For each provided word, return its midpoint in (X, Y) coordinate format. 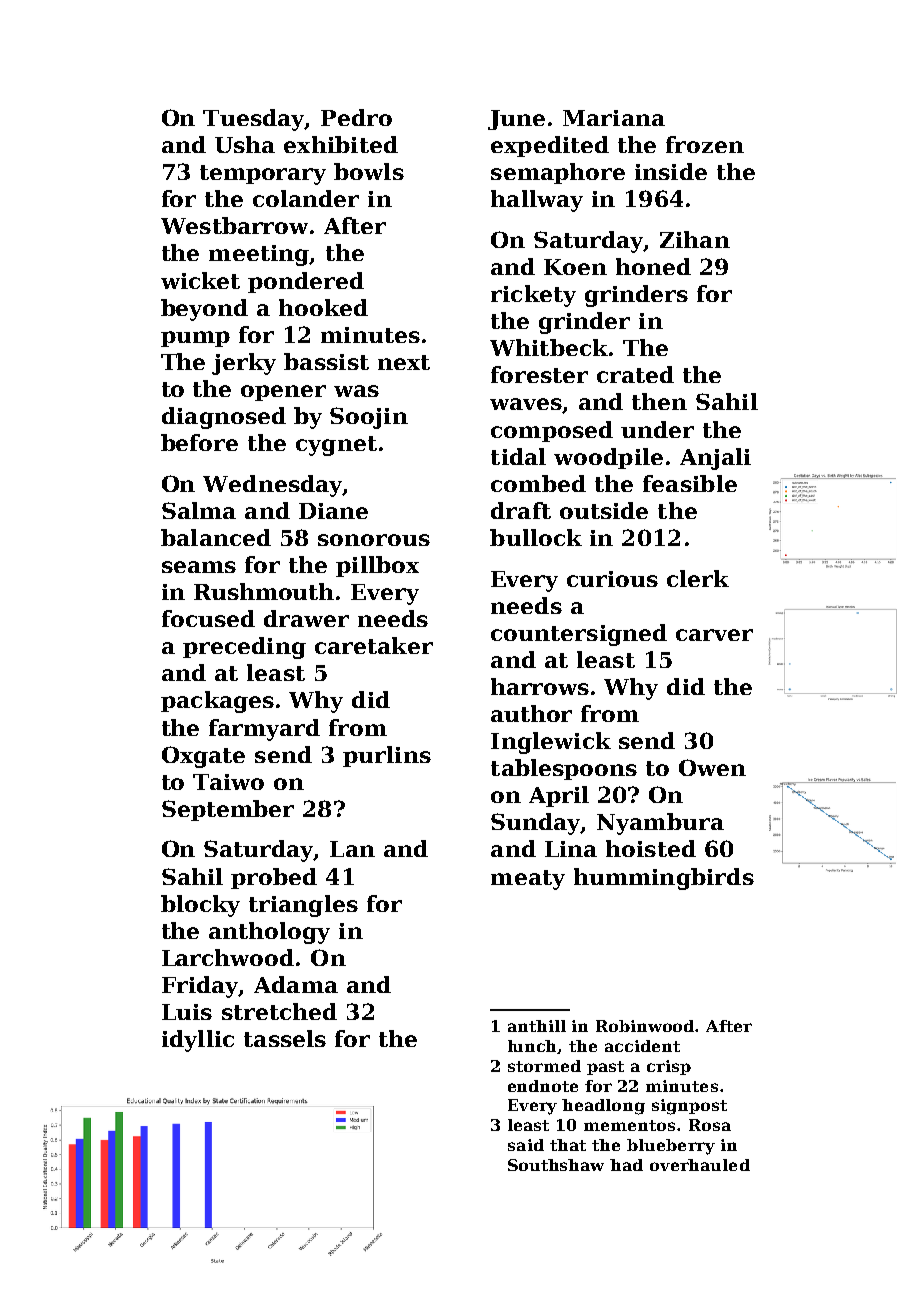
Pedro (356, 117)
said (526, 1145)
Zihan (695, 239)
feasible (690, 483)
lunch (533, 1047)
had (626, 1165)
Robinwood (646, 1026)
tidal (518, 456)
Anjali (715, 459)
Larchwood (228, 957)
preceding (244, 648)
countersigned (579, 635)
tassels (285, 1038)
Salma (199, 510)
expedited (550, 146)
